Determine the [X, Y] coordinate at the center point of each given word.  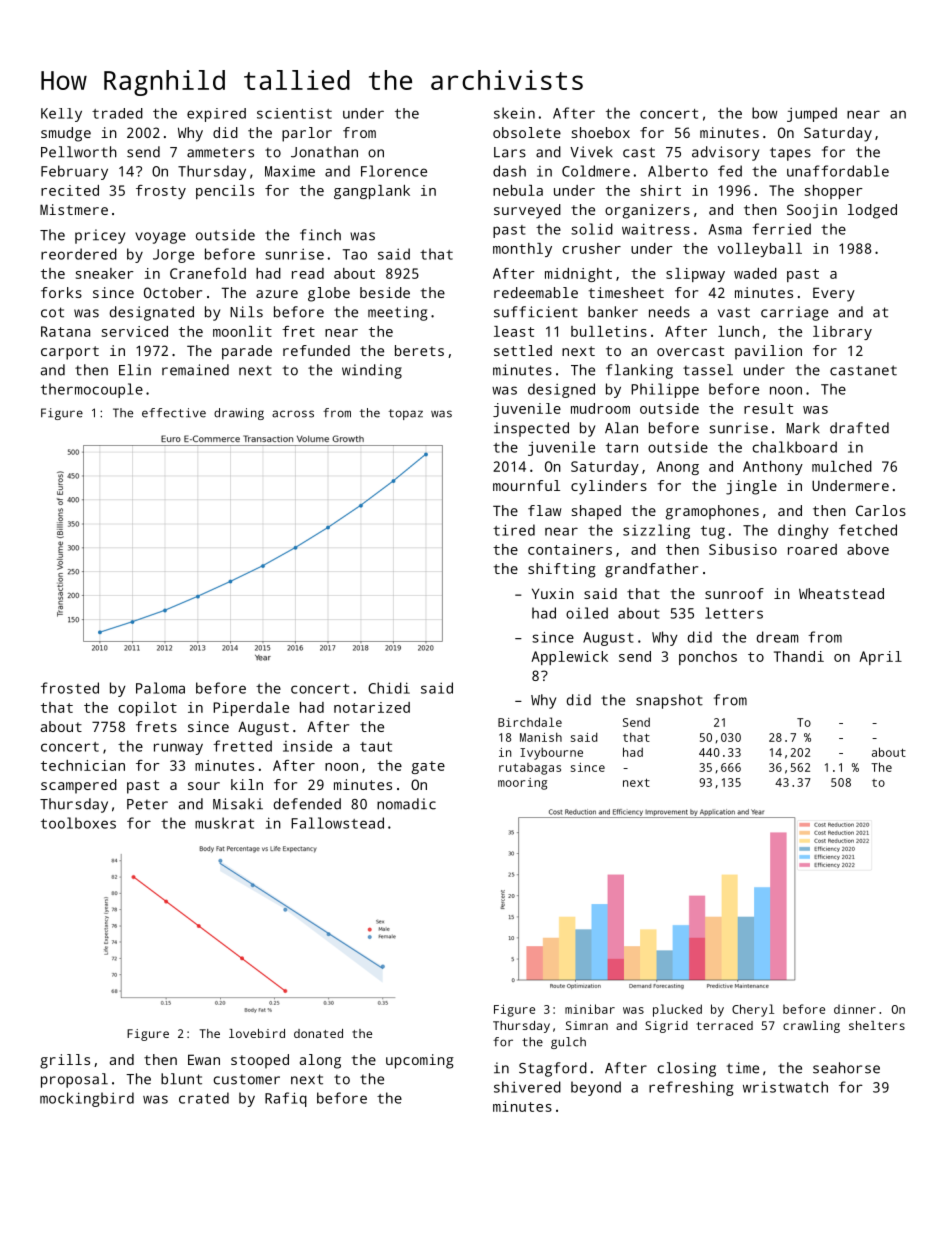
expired [216, 115]
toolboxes [78, 823]
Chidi [389, 688]
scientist [294, 113]
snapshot [669, 701]
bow [765, 113]
